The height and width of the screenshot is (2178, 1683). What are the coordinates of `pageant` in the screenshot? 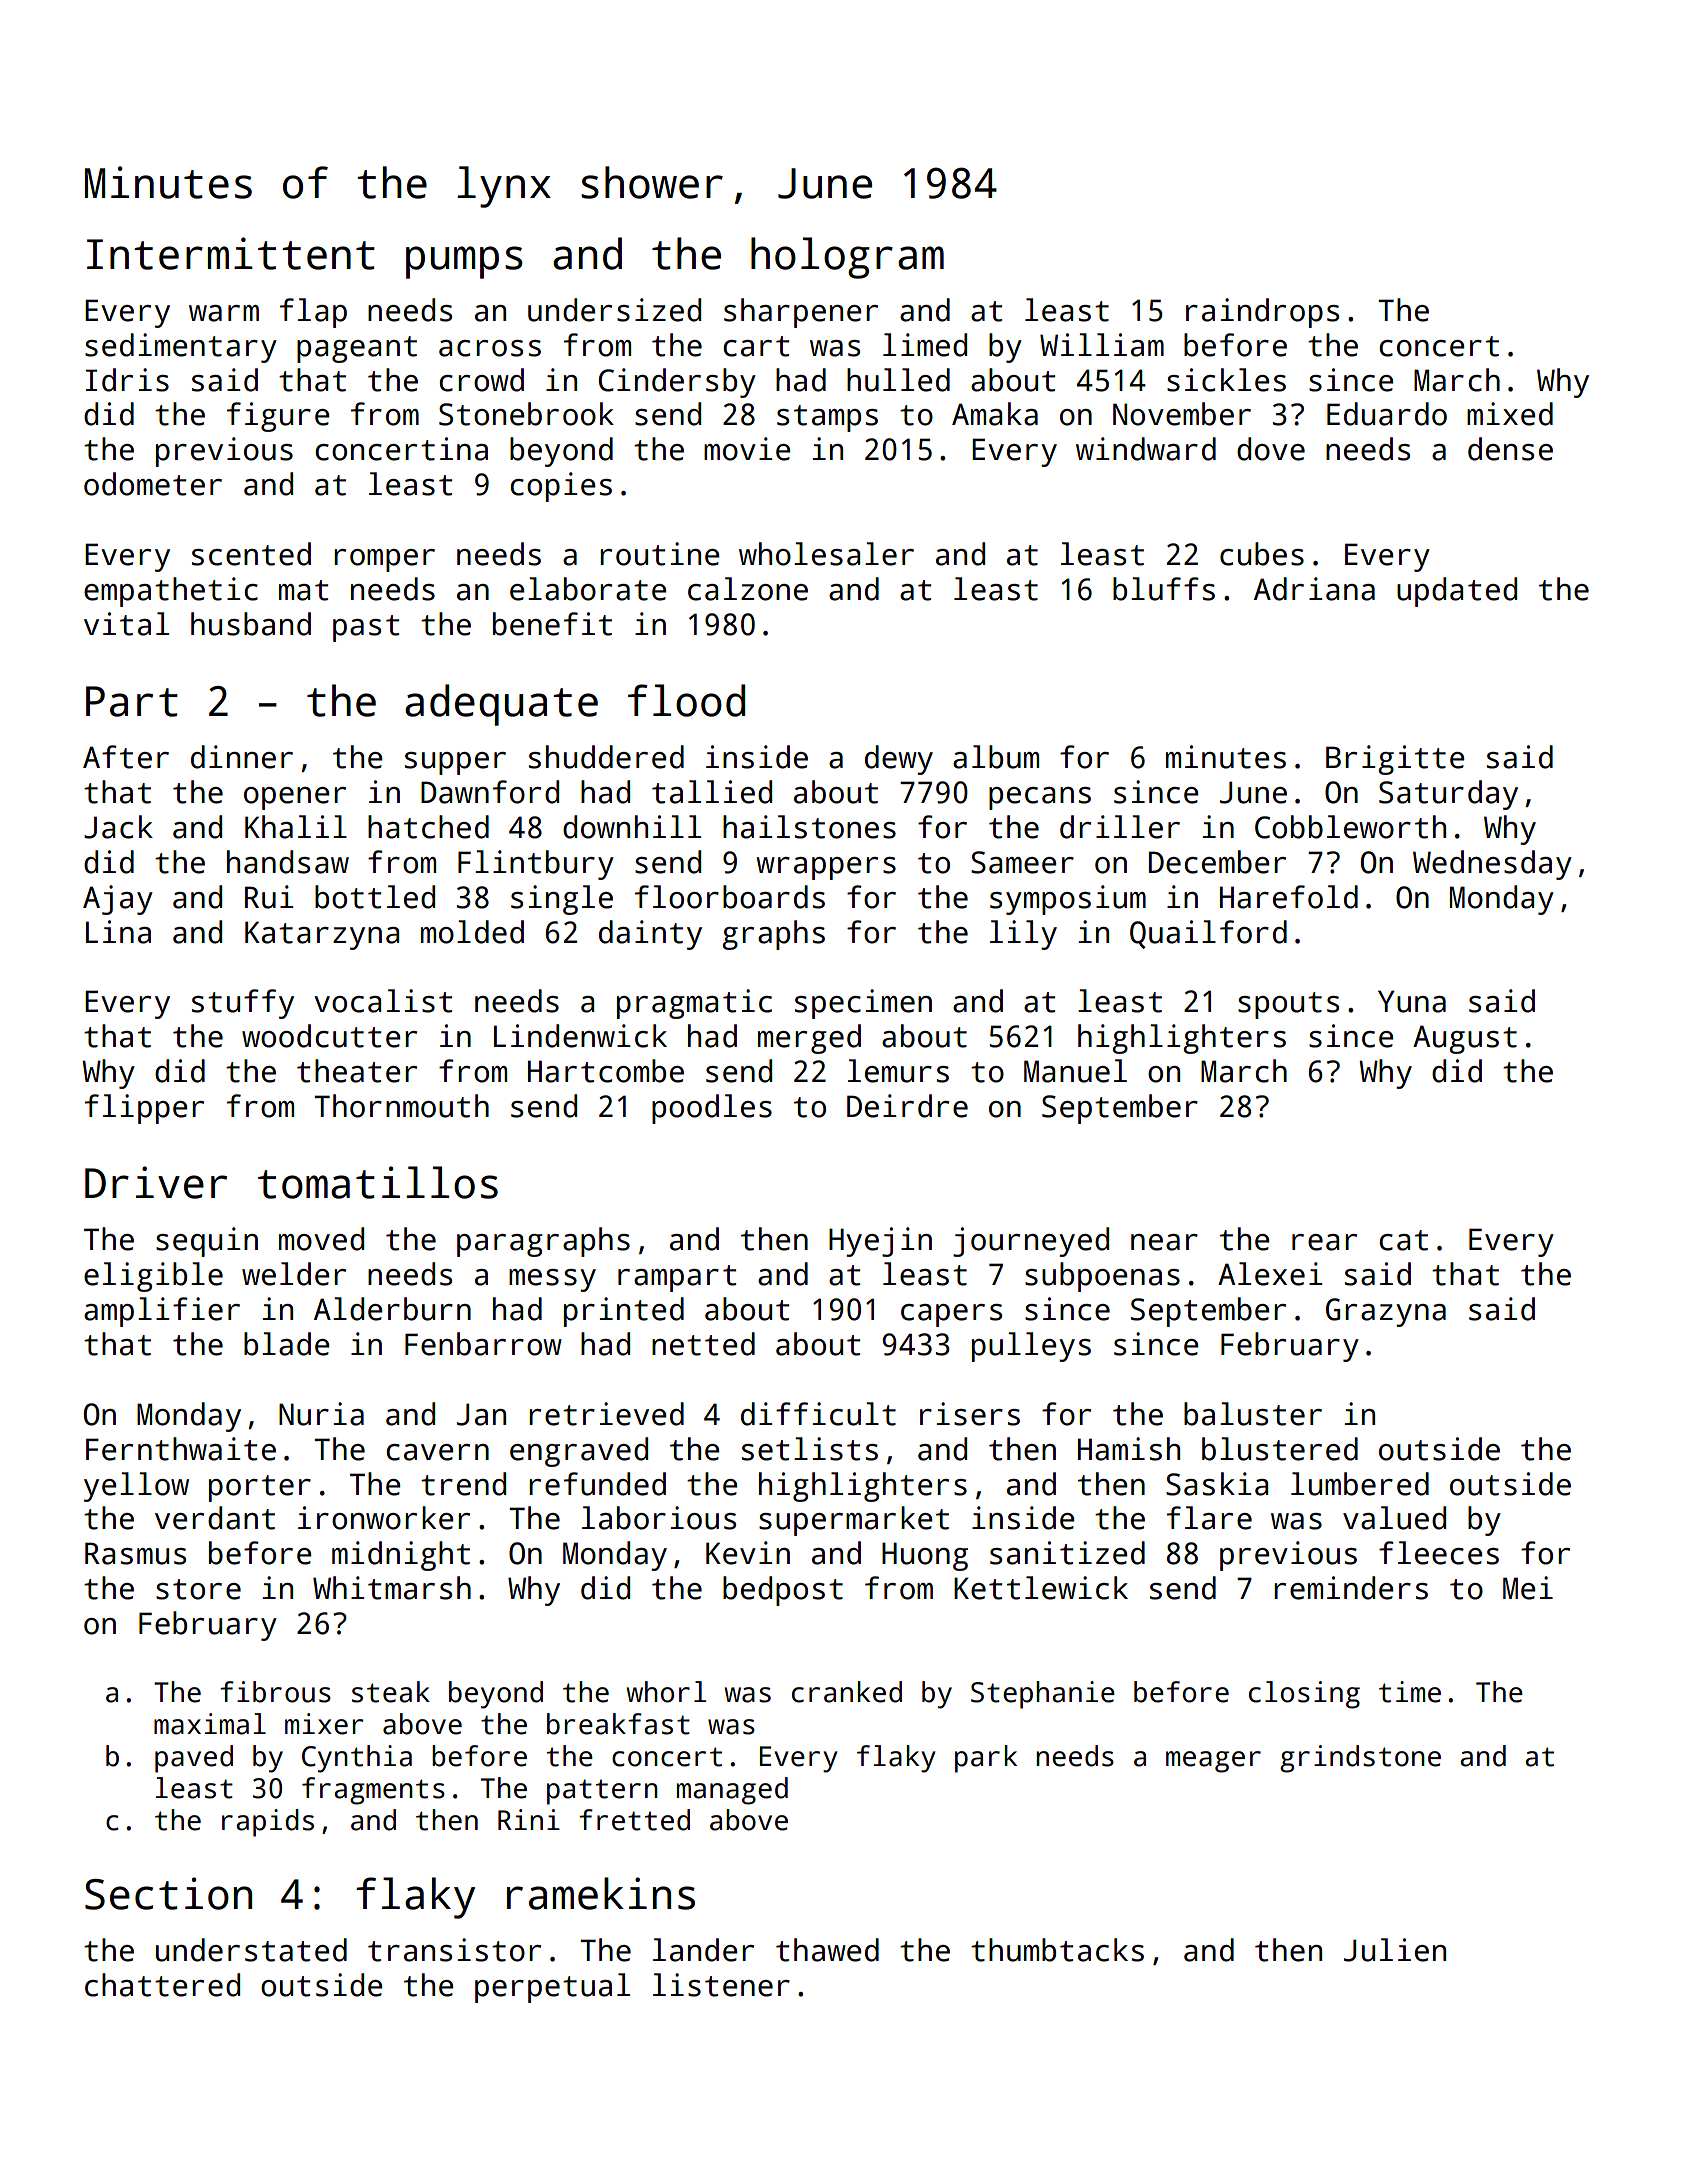 It's located at (357, 349).
